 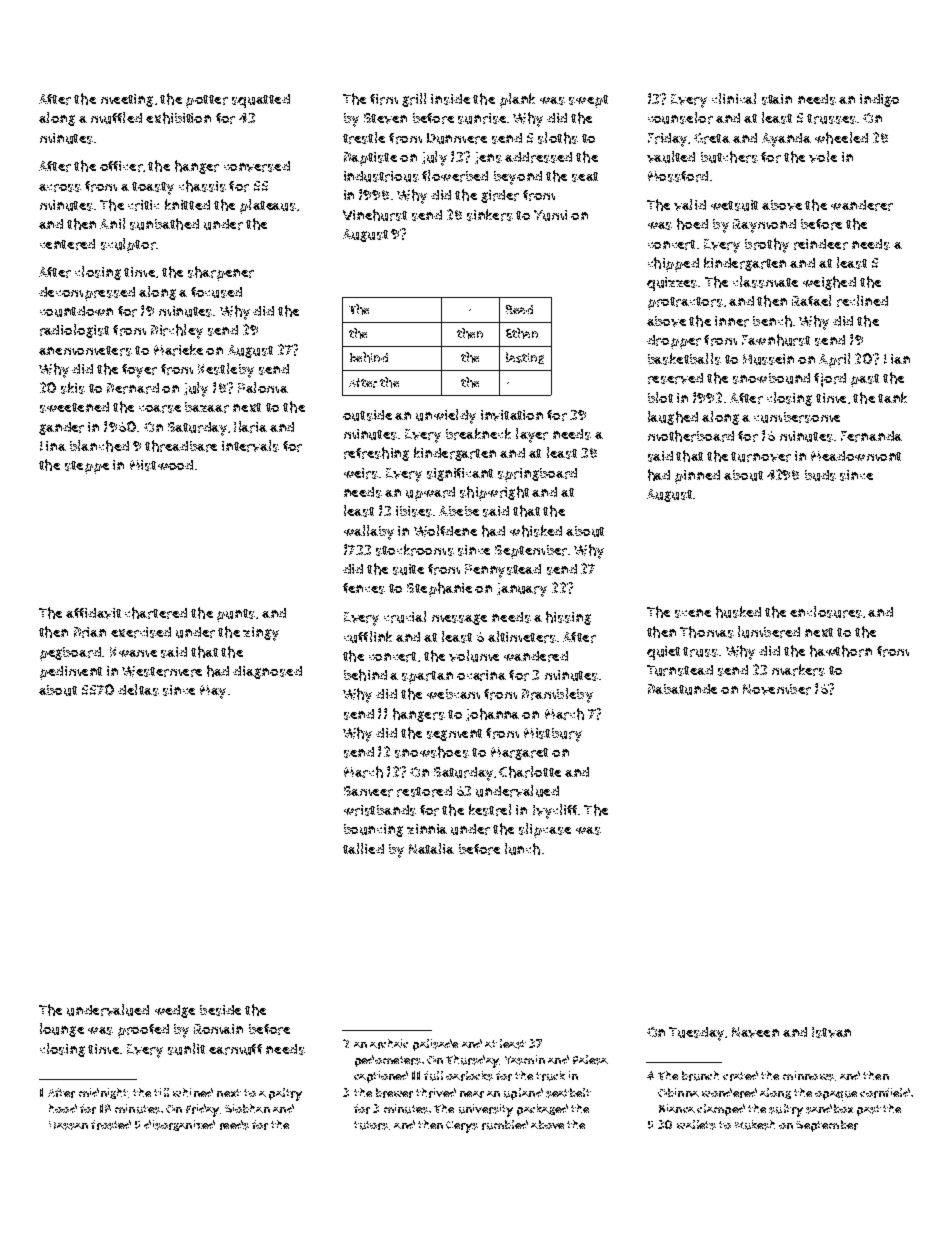 What do you see at coordinates (67, 244) in the document?
I see `centered` at bounding box center [67, 244].
